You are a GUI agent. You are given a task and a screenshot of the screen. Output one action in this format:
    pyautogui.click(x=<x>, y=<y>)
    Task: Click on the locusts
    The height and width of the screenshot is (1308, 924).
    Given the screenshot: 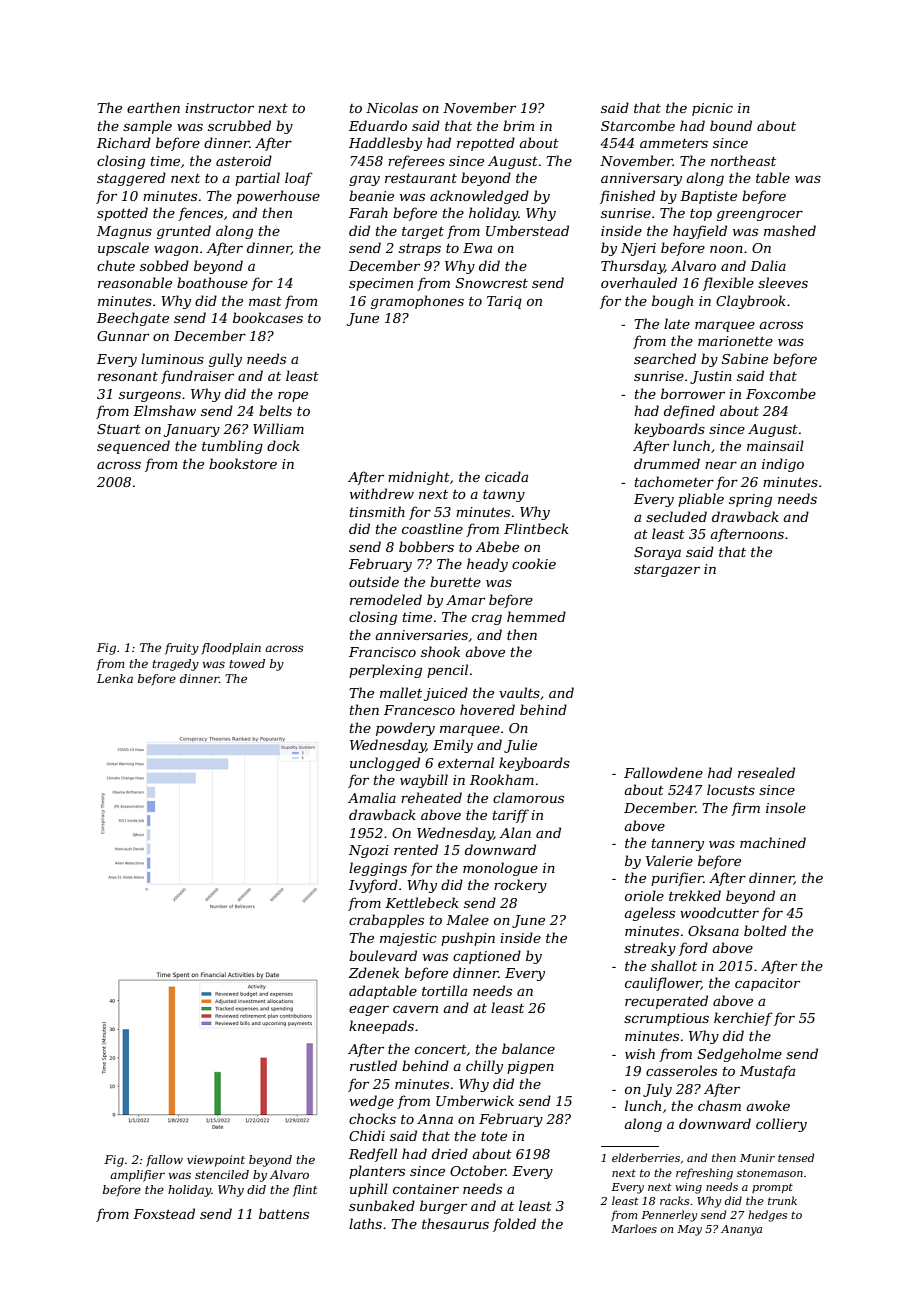 What is the action you would take?
    pyautogui.click(x=731, y=789)
